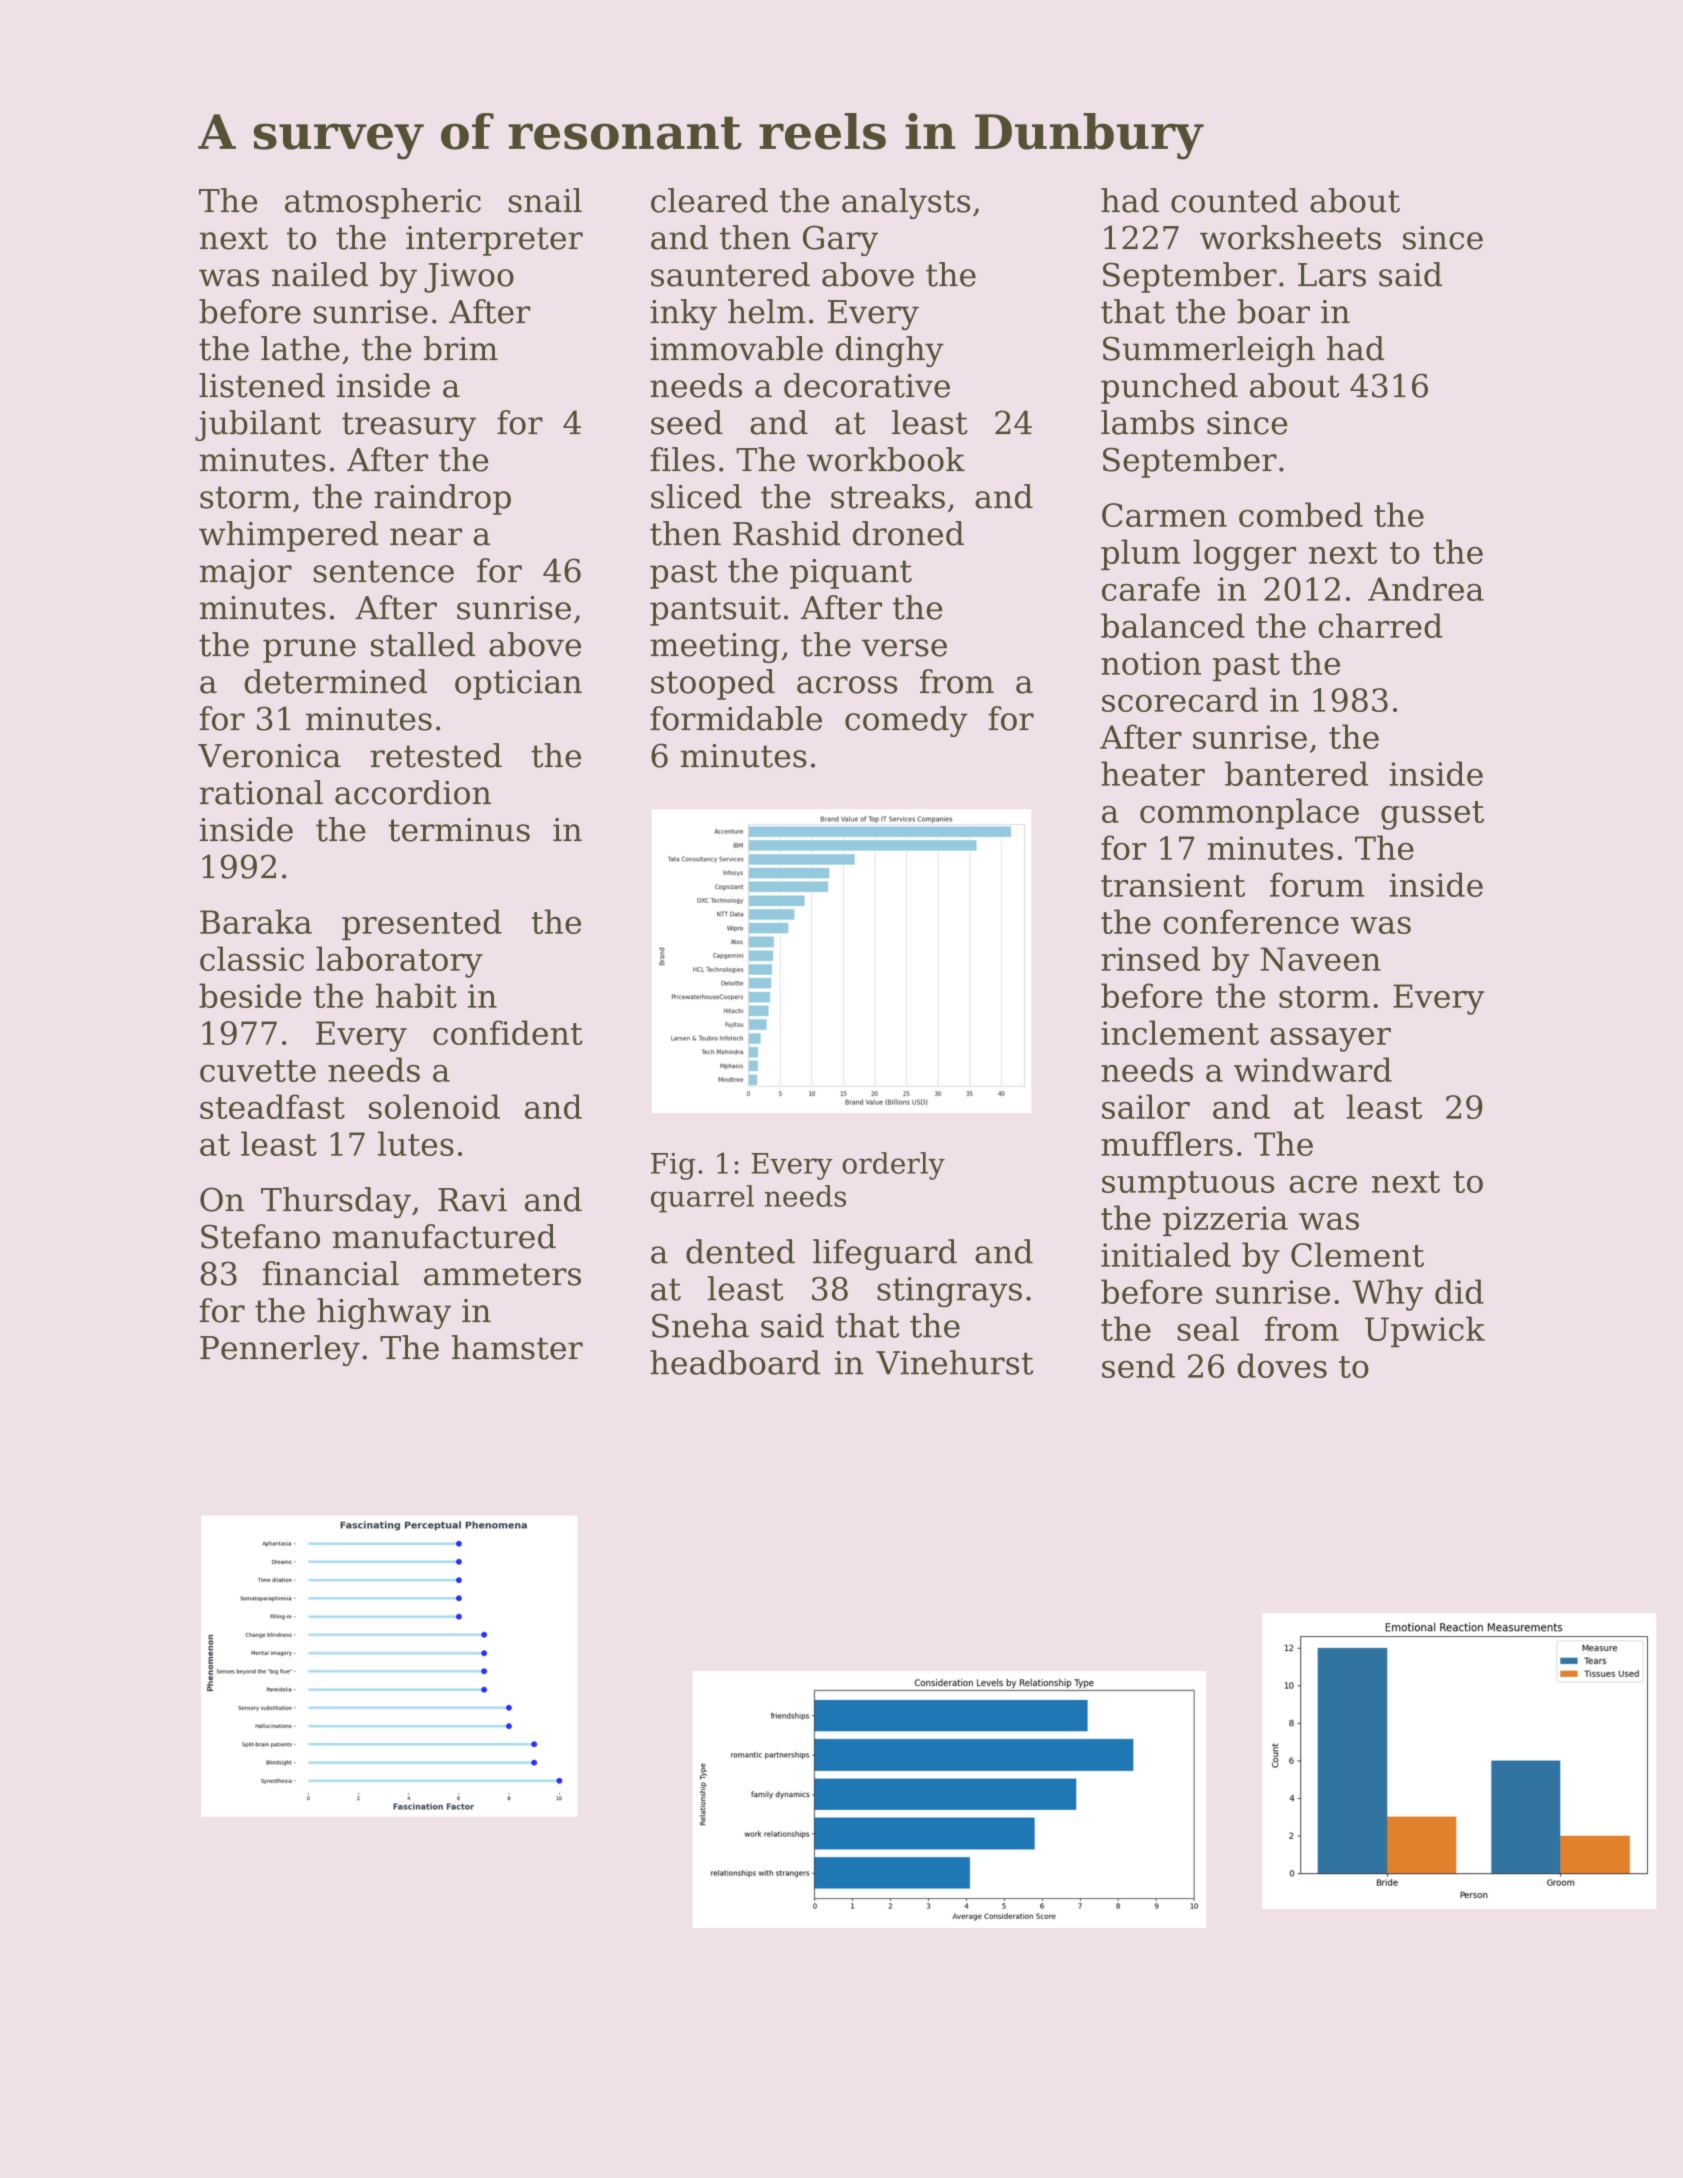 The height and width of the page is (2178, 1683). I want to click on comedy, so click(906, 721).
